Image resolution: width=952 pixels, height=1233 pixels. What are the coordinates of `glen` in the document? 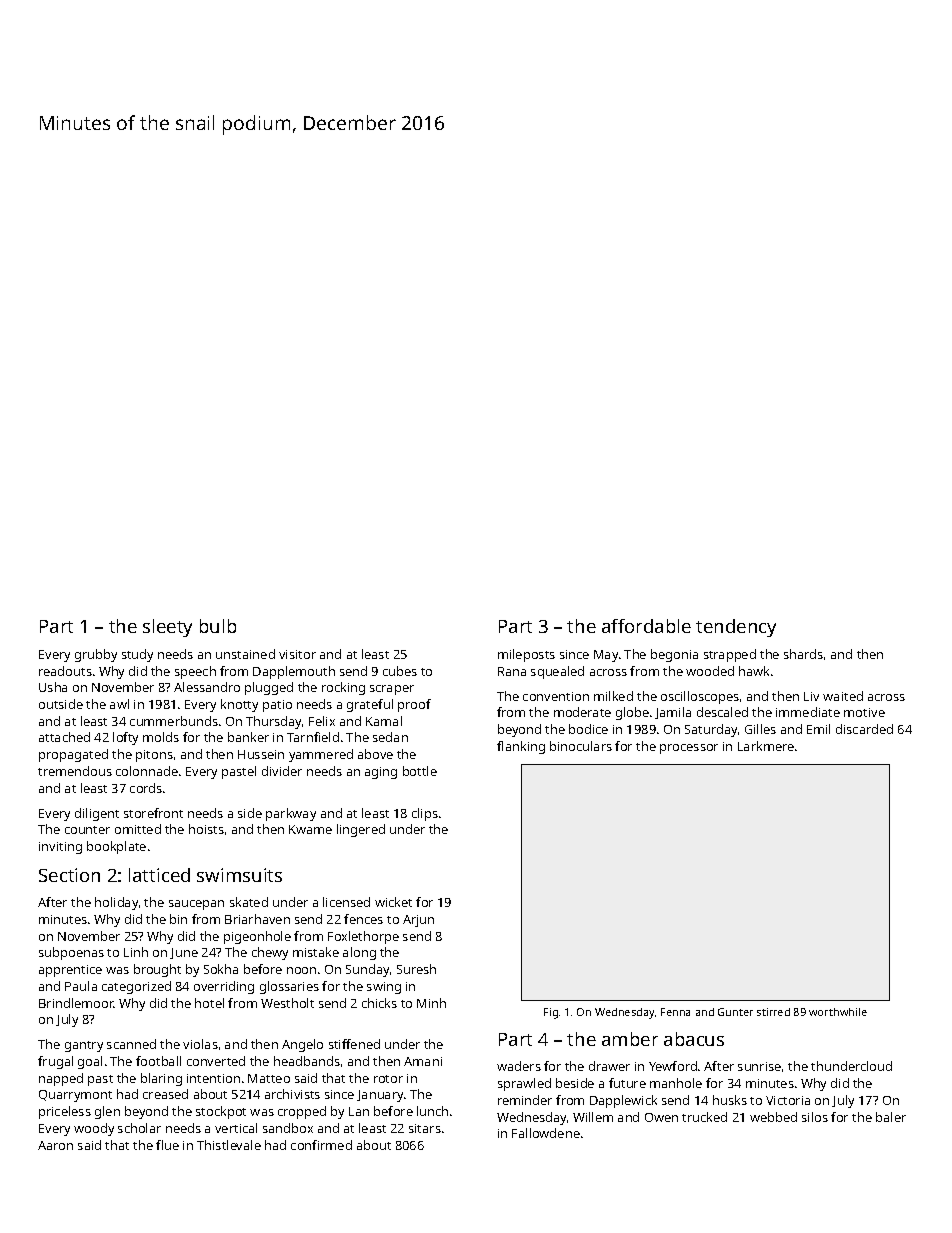 It's located at (107, 1112).
